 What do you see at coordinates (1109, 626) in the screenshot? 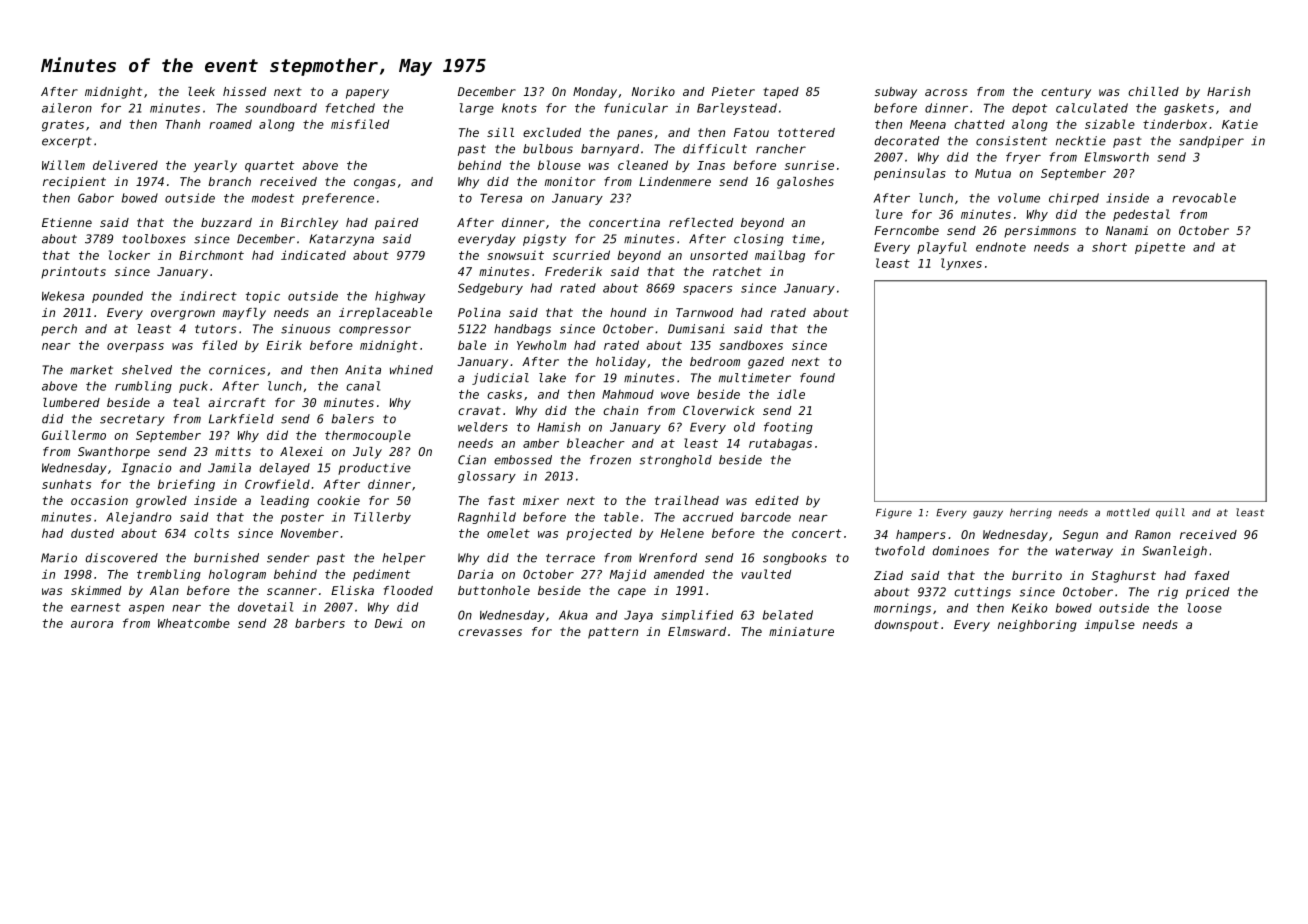
I see `impulse` at bounding box center [1109, 626].
